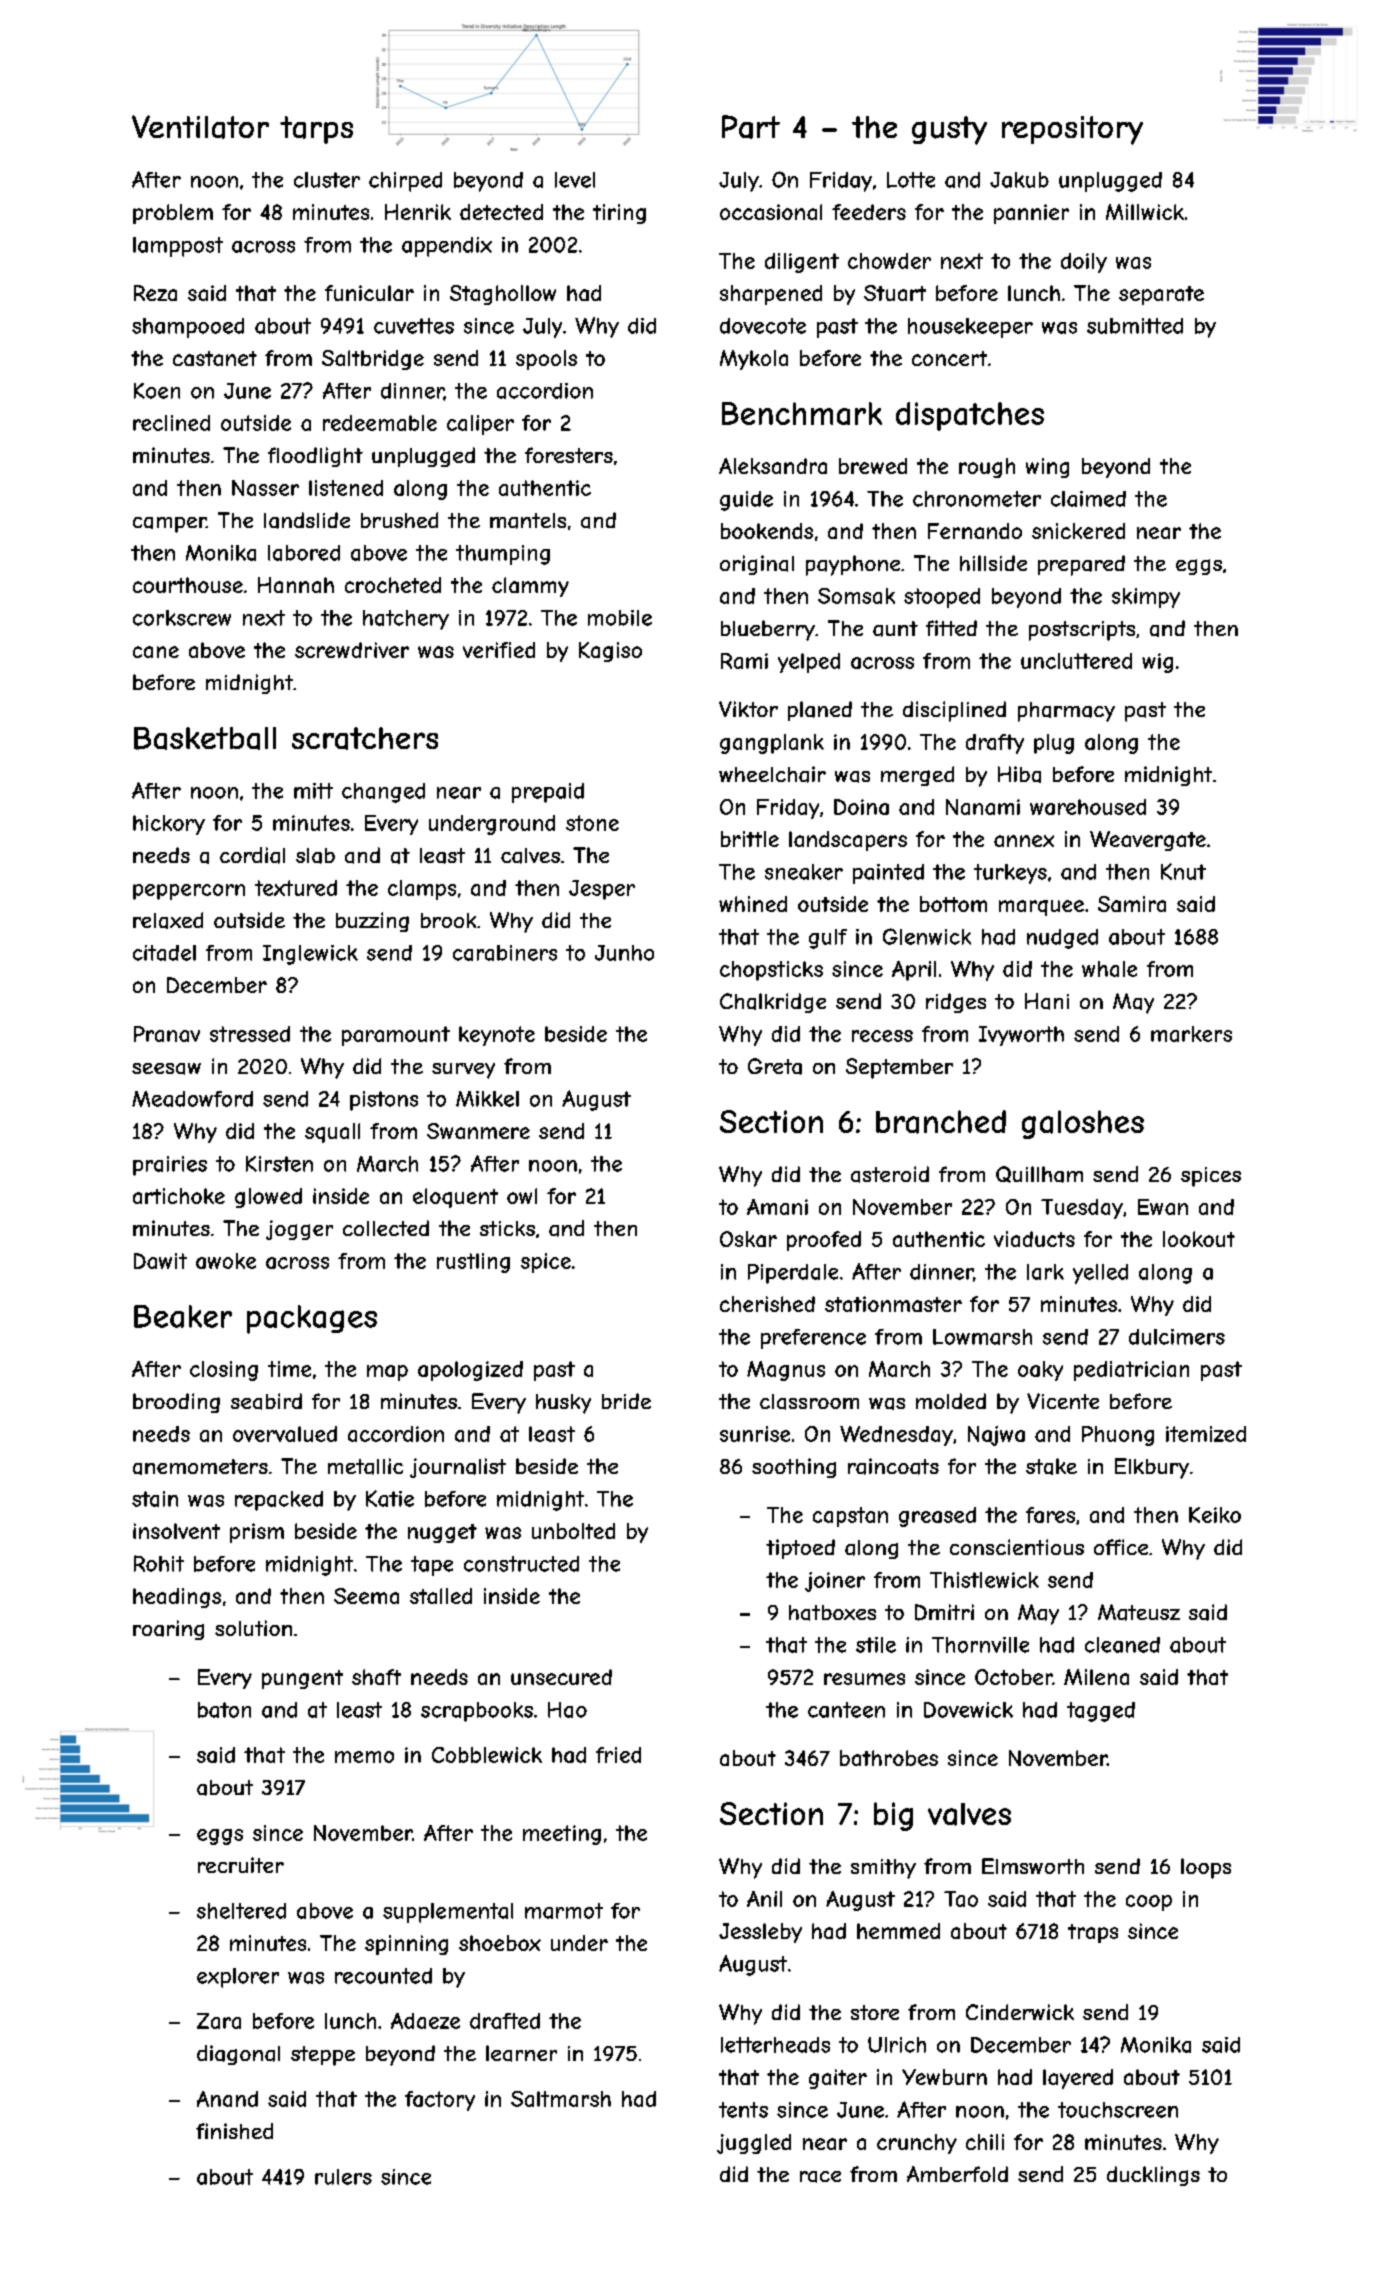 This document has height=2273, width=1380. Describe the element at coordinates (1183, 871) in the document. I see `Knut` at that location.
